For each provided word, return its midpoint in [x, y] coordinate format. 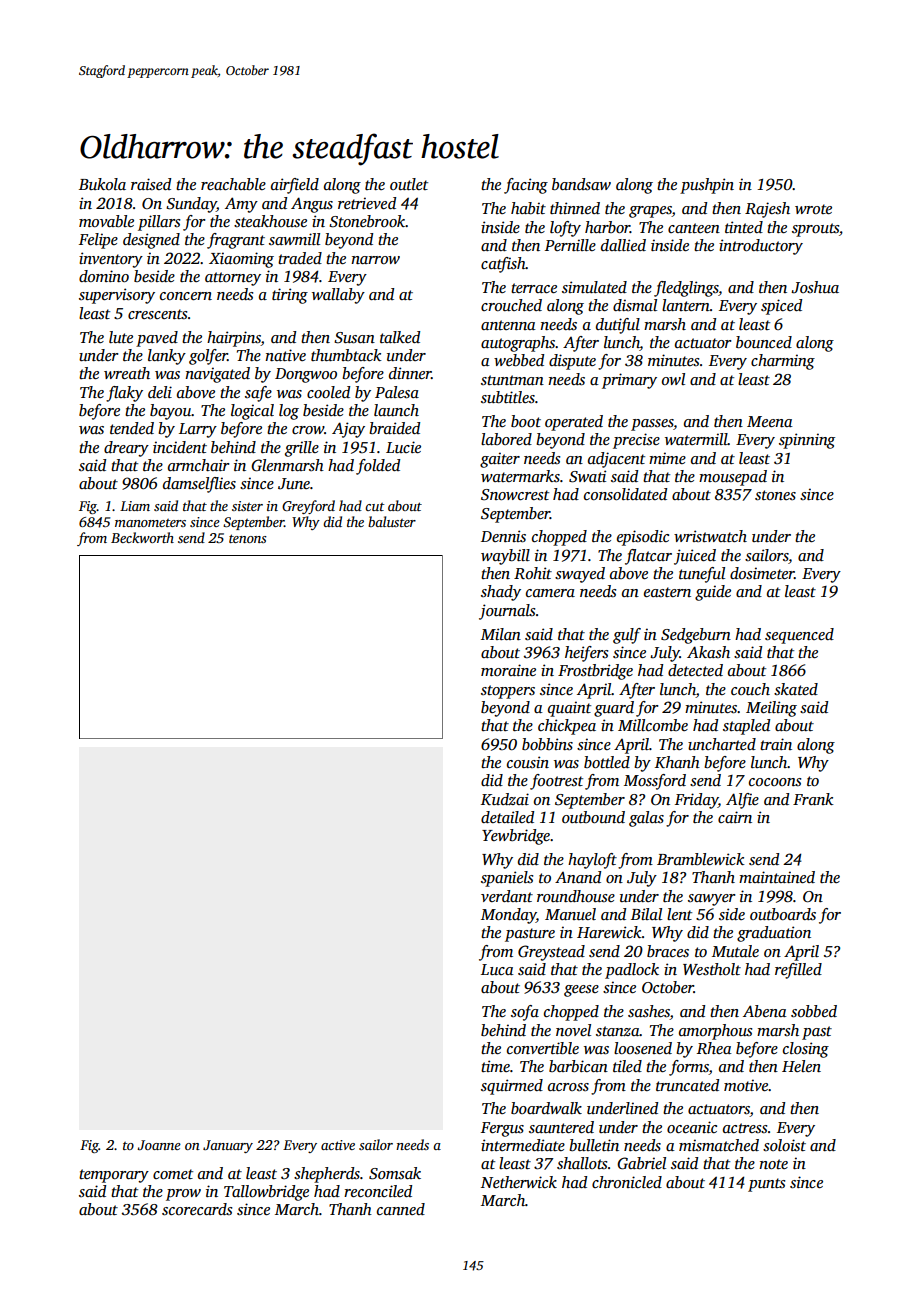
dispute [572, 362]
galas [646, 819]
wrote [813, 209]
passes [652, 425]
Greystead [551, 953]
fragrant [236, 241]
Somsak [395, 1173]
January [228, 1146]
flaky [124, 394]
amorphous [715, 1032]
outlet [409, 184]
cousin [528, 762]
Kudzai [505, 799]
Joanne [159, 1145]
